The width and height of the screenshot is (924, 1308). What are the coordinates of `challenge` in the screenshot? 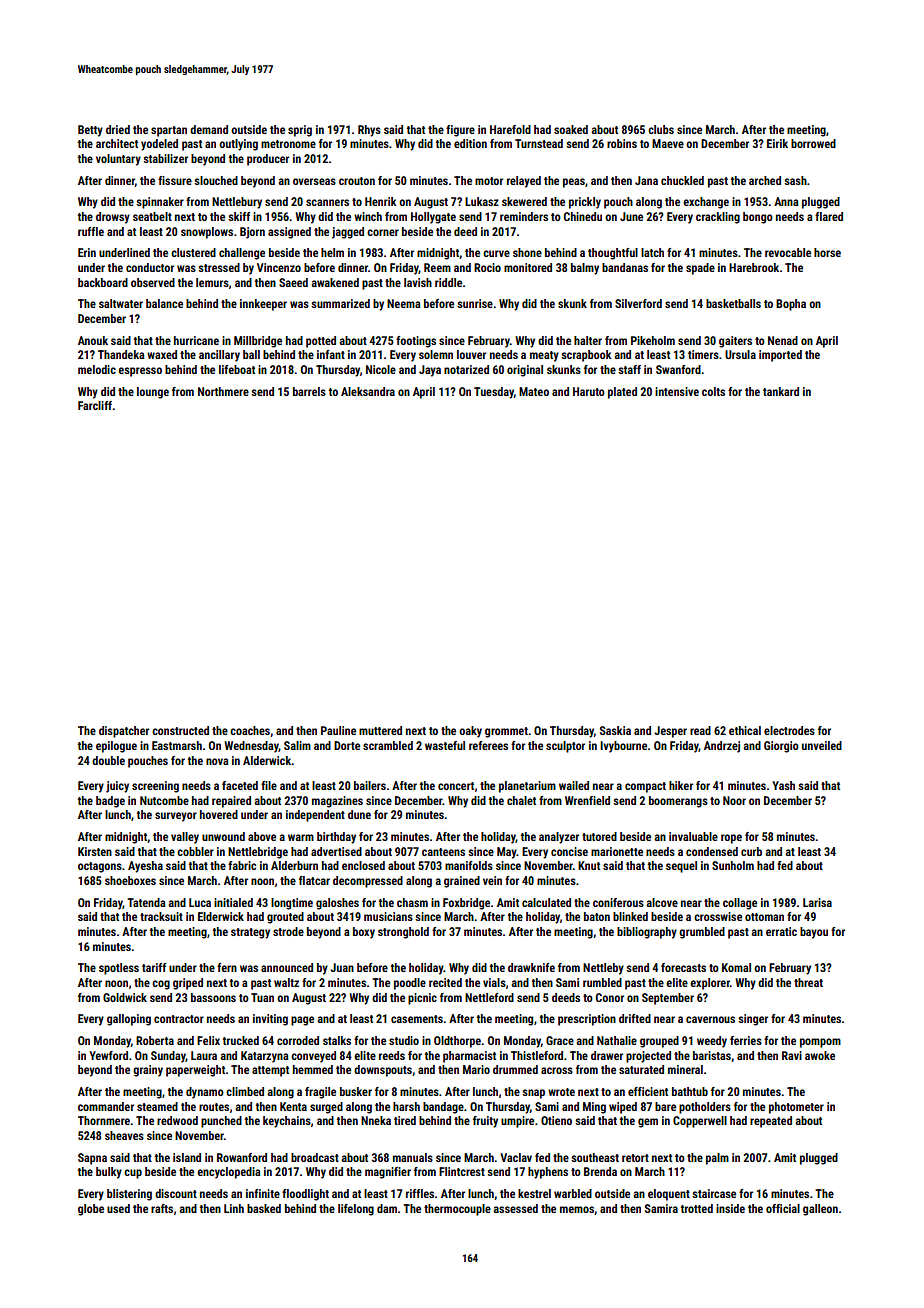 It's located at (242, 254).
